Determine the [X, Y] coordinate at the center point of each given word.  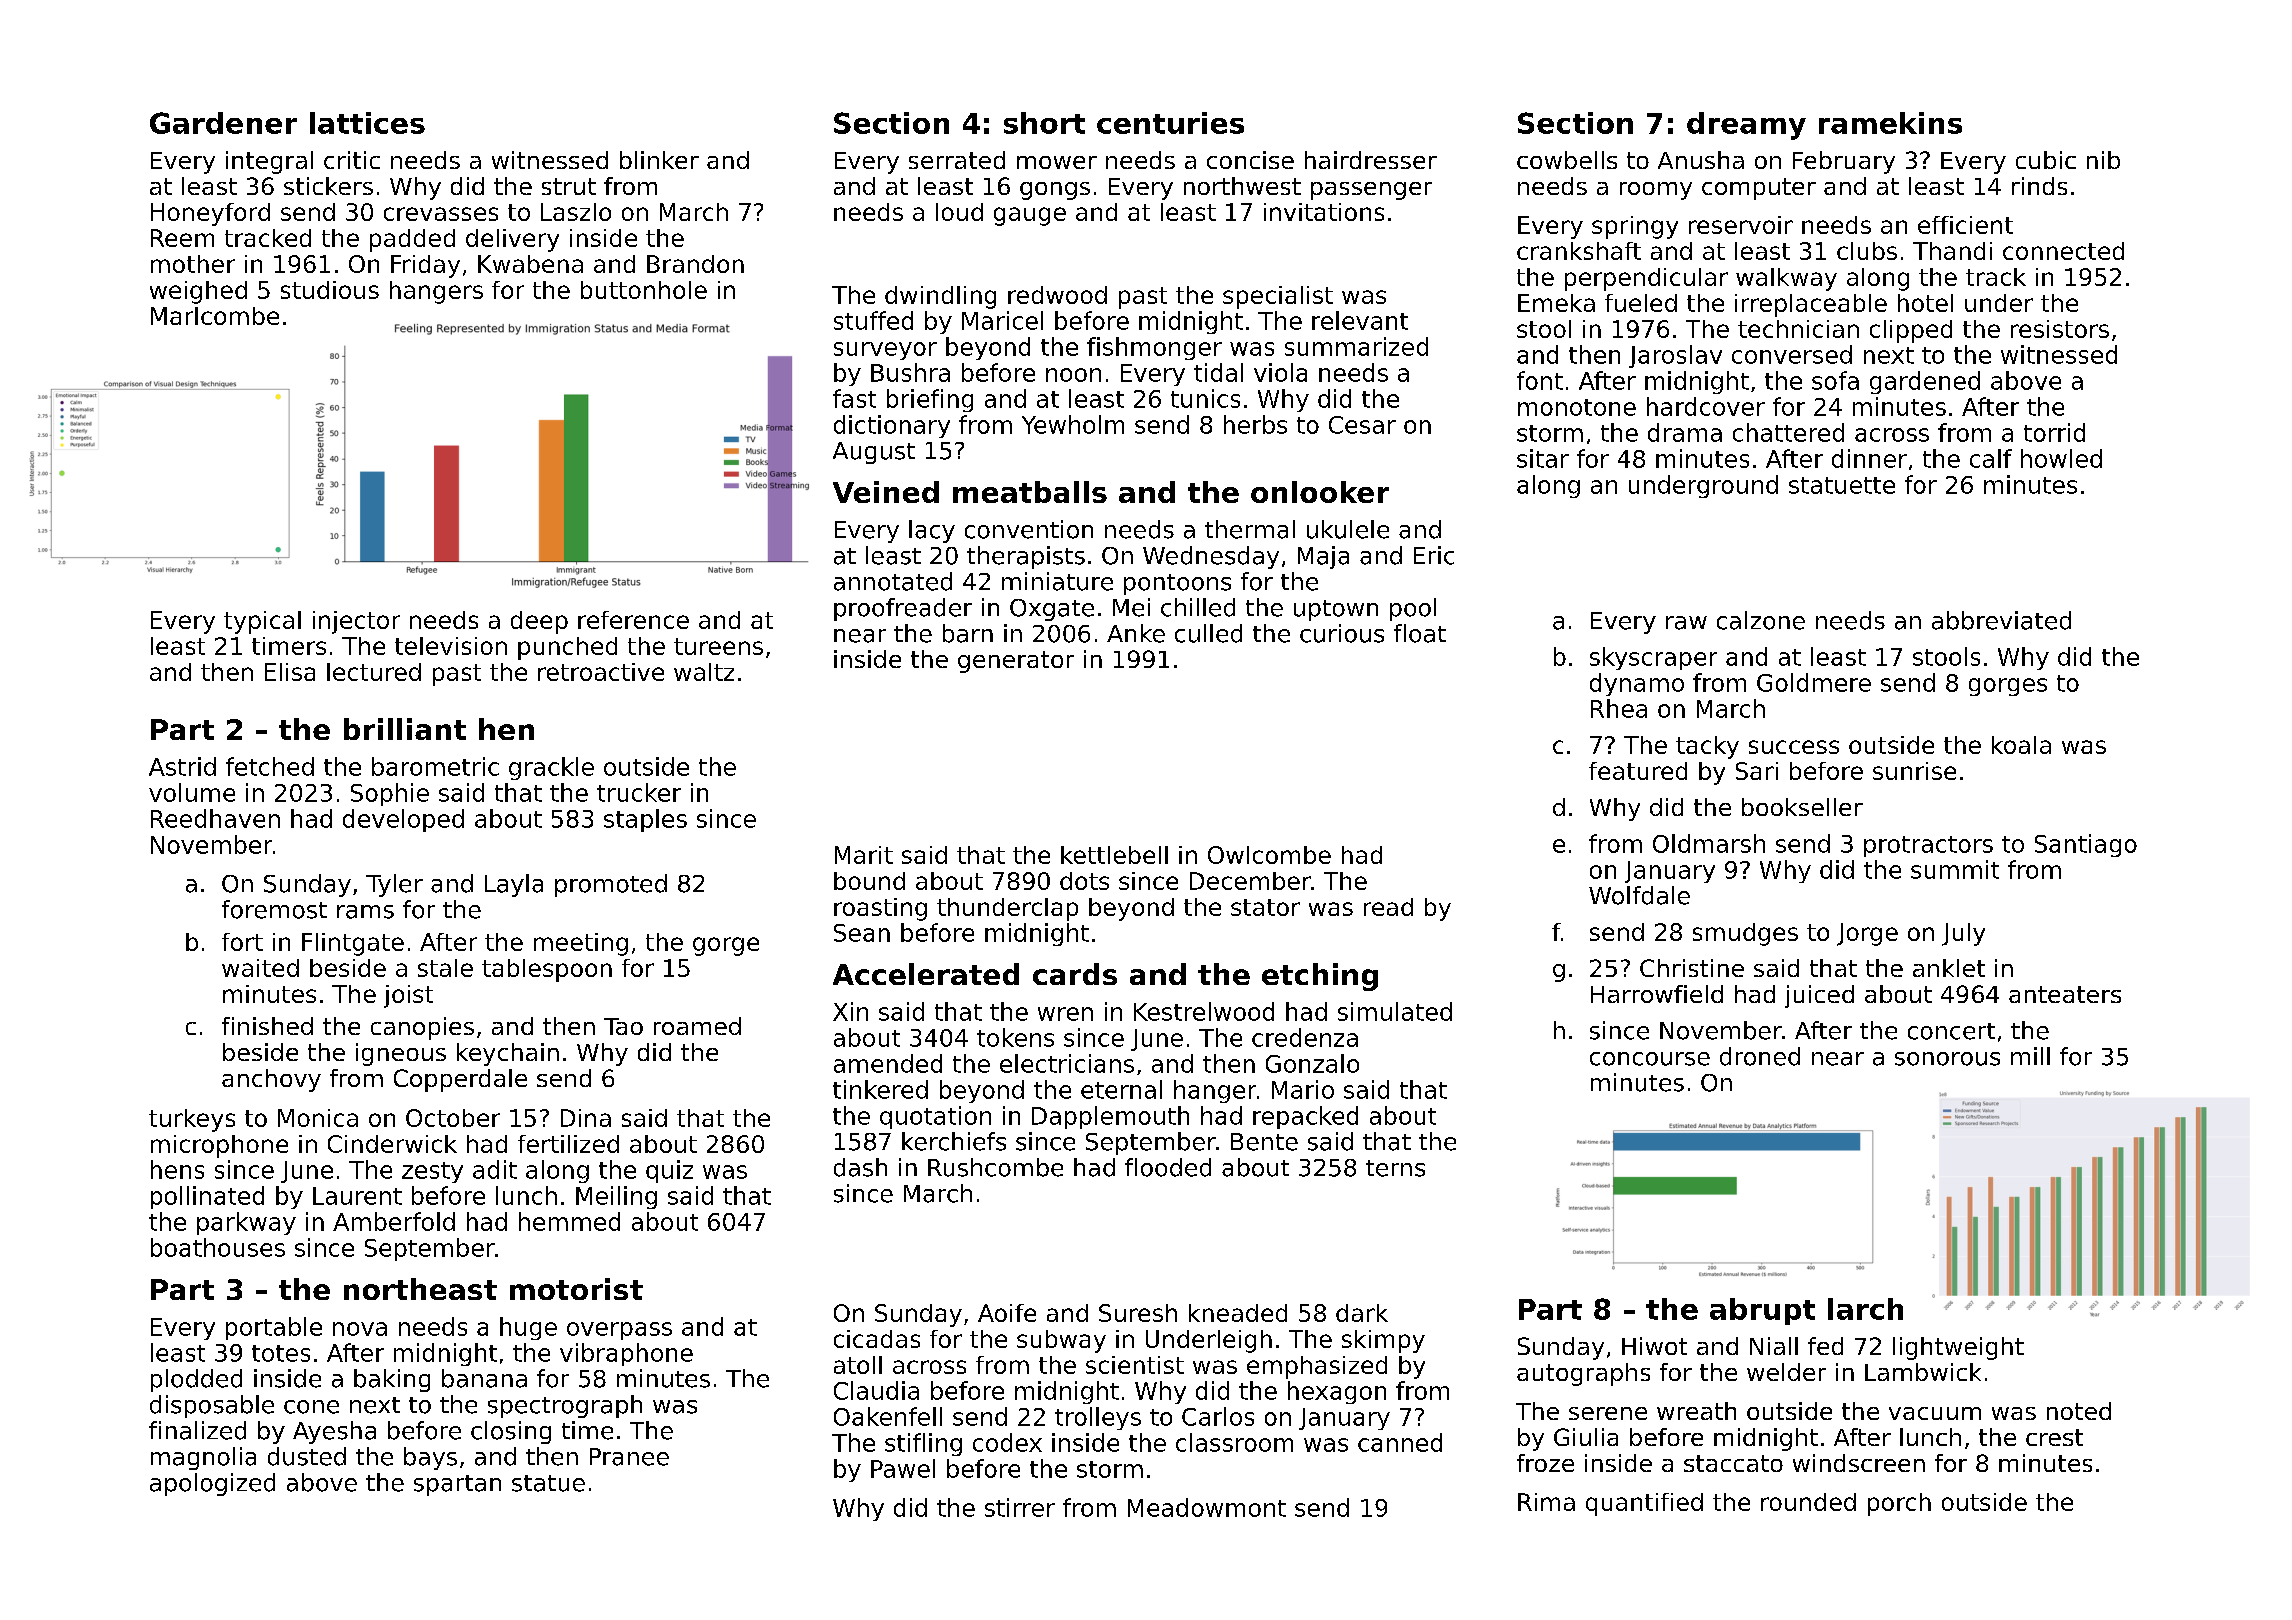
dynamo [1637, 684]
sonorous [1947, 1059]
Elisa [290, 672]
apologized [212, 1484]
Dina [586, 1118]
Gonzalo [1312, 1063]
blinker [659, 160]
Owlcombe [1269, 855]
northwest [1242, 186]
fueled [1641, 303]
